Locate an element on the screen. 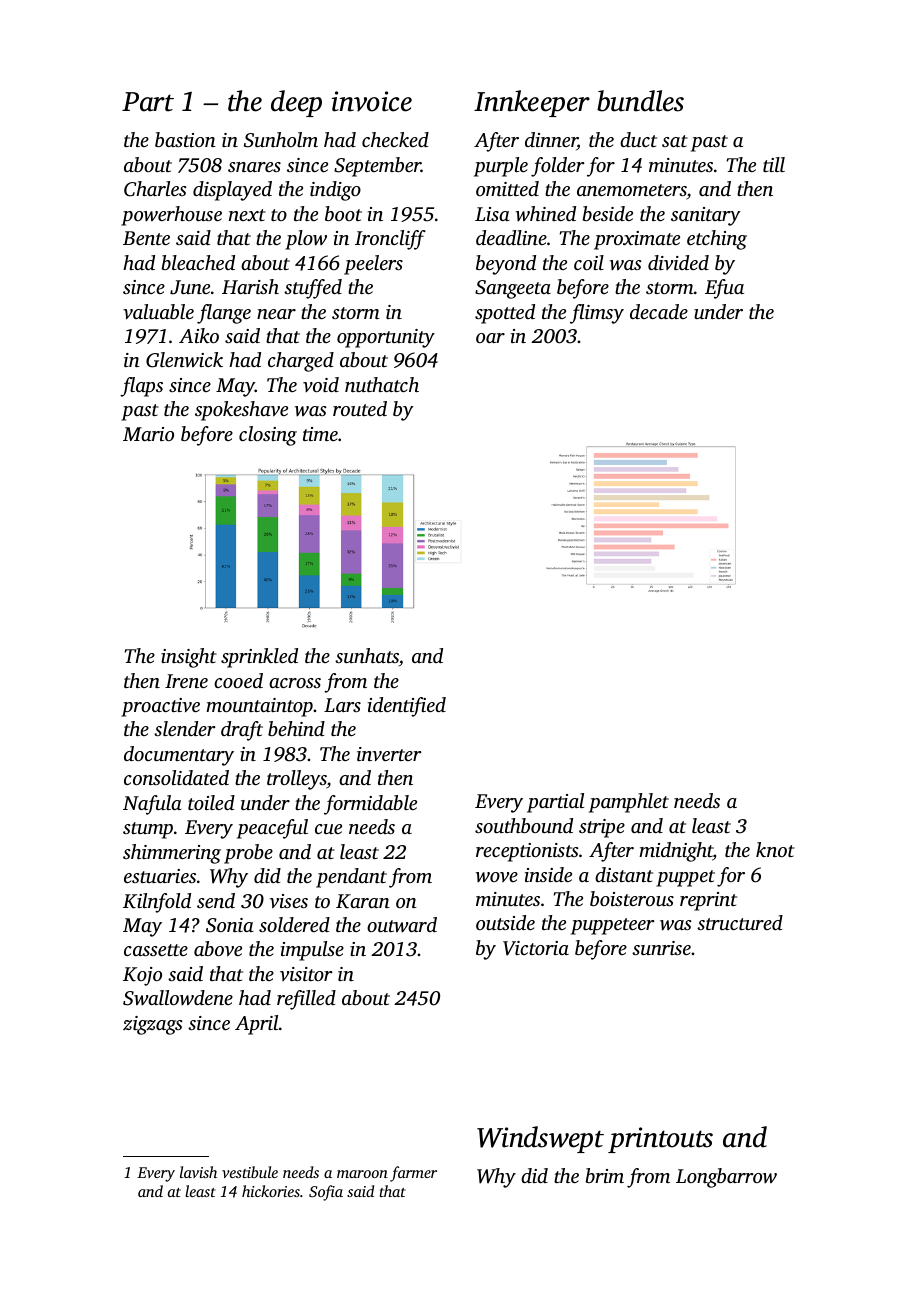 This screenshot has width=924, height=1311. cue is located at coordinates (328, 829).
